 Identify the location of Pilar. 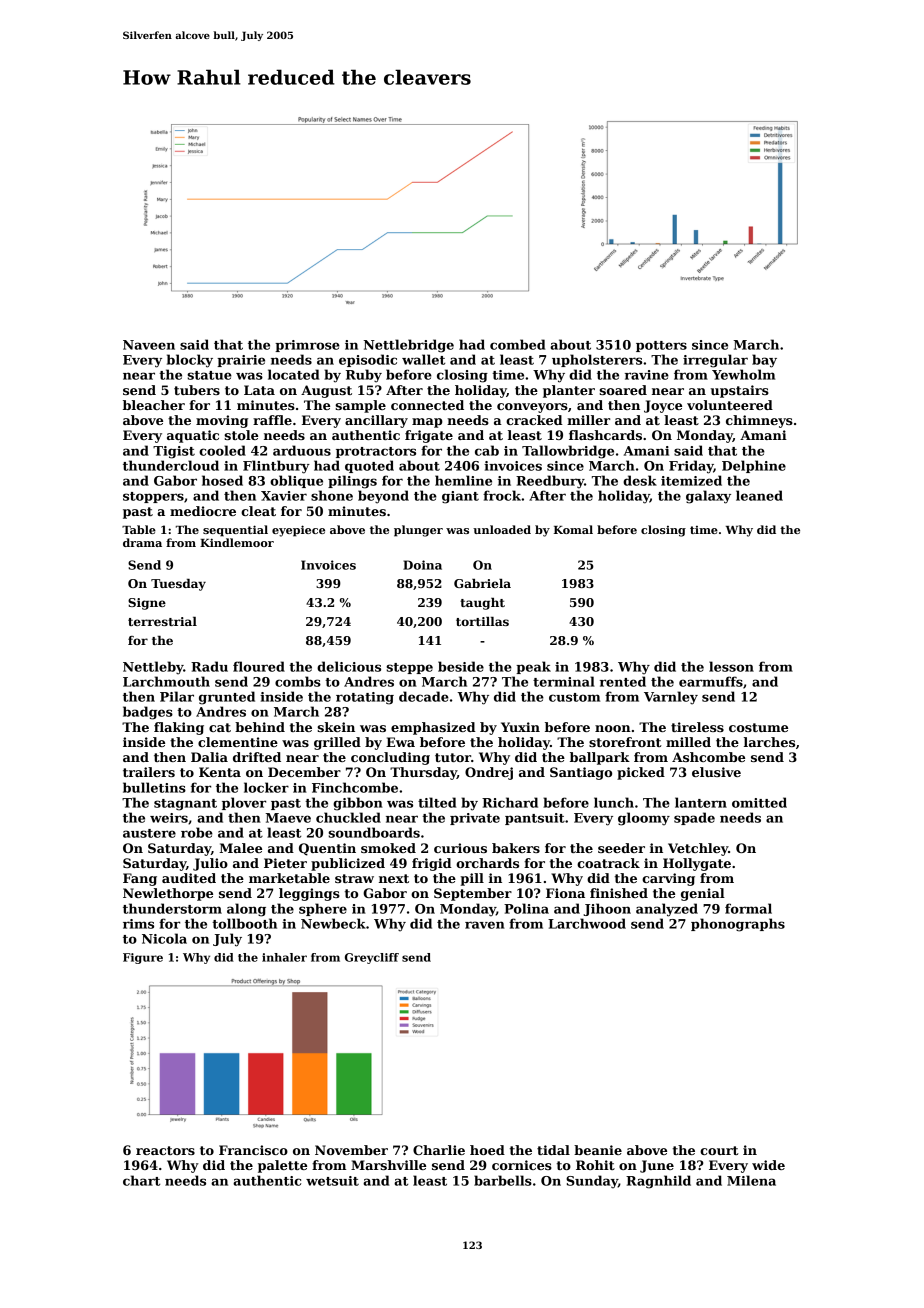
(177, 696).
